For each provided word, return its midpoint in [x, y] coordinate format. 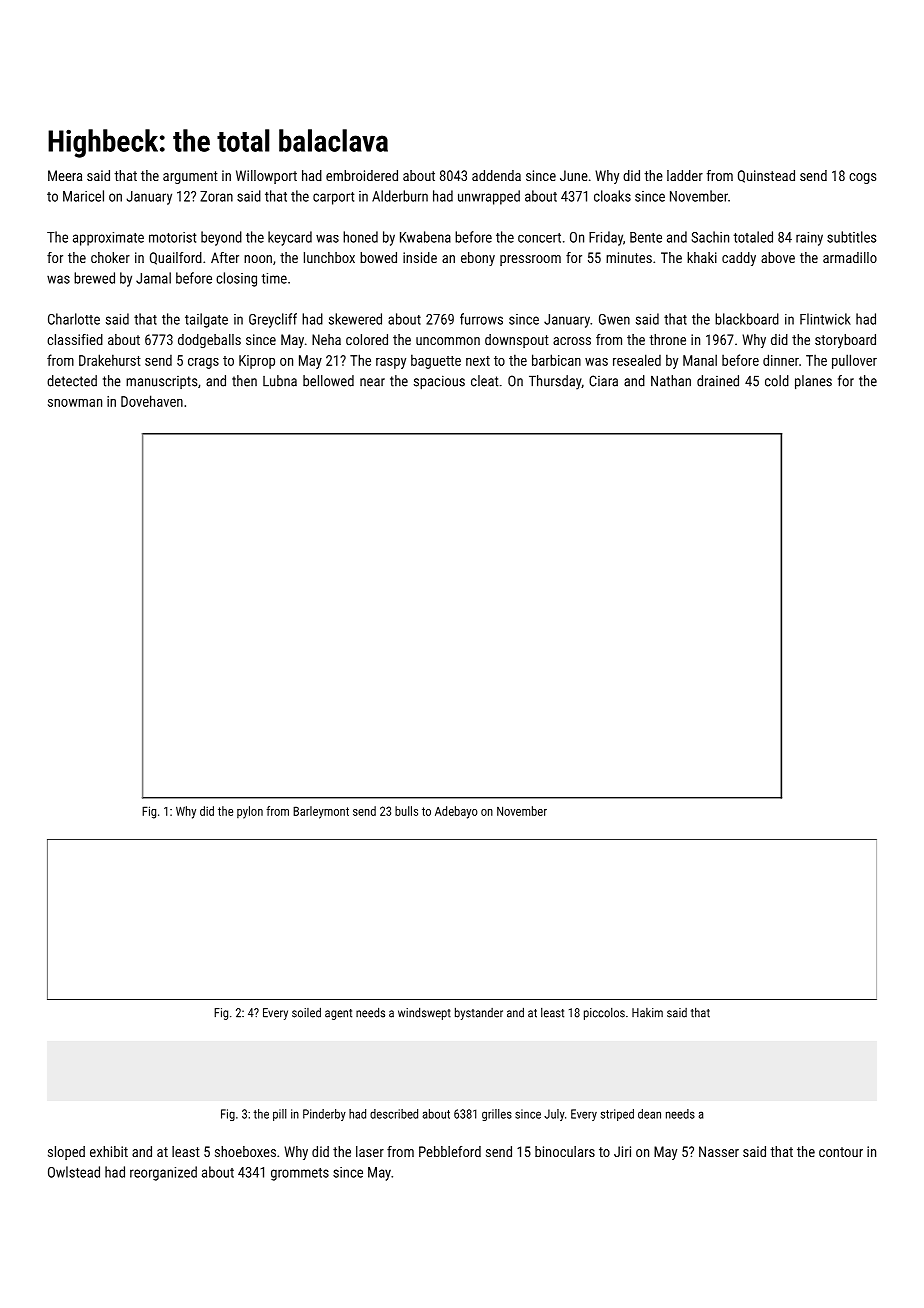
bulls [406, 811]
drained [718, 381]
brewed [94, 278]
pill [280, 1115]
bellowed [328, 381]
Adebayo [456, 812]
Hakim [647, 1013]
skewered [355, 319]
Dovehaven [152, 401]
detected [72, 381]
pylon [250, 812]
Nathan [671, 381]
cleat [484, 381]
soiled [306, 1013]
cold [777, 381]
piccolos [604, 1014]
